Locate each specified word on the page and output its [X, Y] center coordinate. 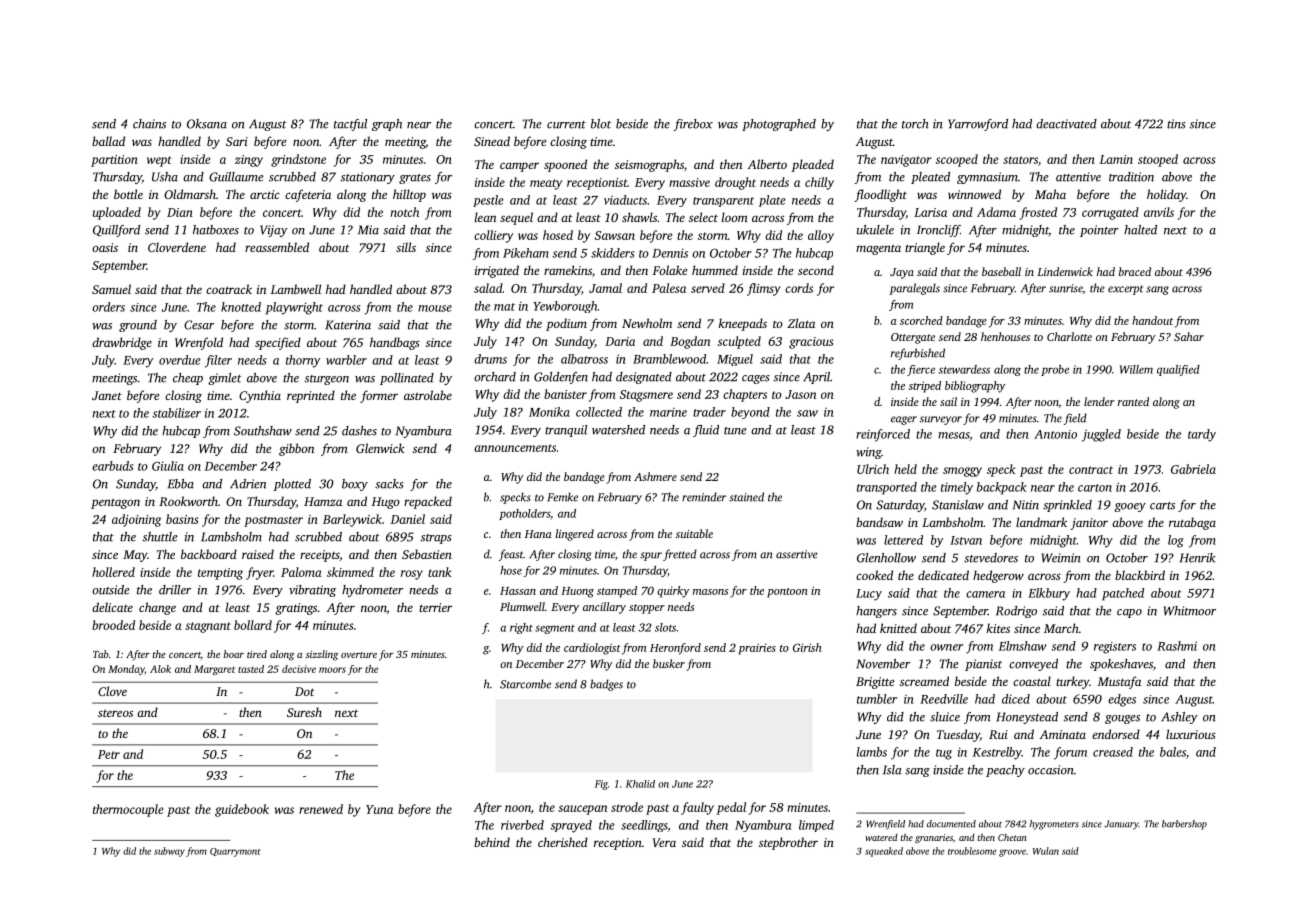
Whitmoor [1190, 611]
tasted [251, 669]
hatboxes [216, 230]
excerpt [1125, 290]
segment [555, 629]
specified [278, 343]
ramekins [568, 270]
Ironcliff [938, 231]
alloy [821, 236]
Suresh [304, 712]
